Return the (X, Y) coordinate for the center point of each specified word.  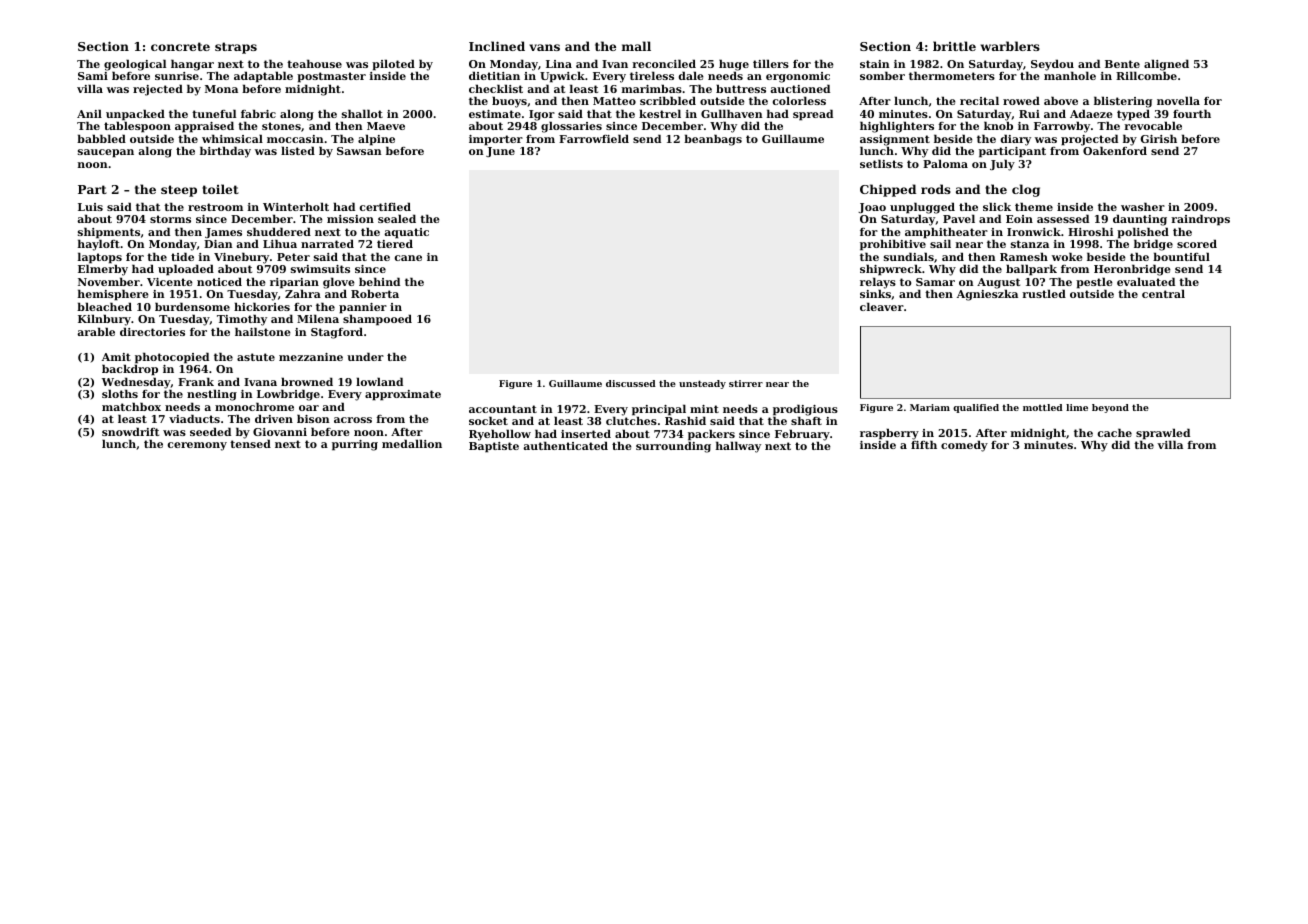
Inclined (497, 46)
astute (256, 357)
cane (408, 258)
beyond (1110, 408)
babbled (101, 138)
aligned (1166, 65)
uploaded (186, 270)
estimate (495, 114)
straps (236, 48)
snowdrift (130, 431)
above (1061, 100)
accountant (503, 409)
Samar (935, 282)
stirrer (746, 383)
